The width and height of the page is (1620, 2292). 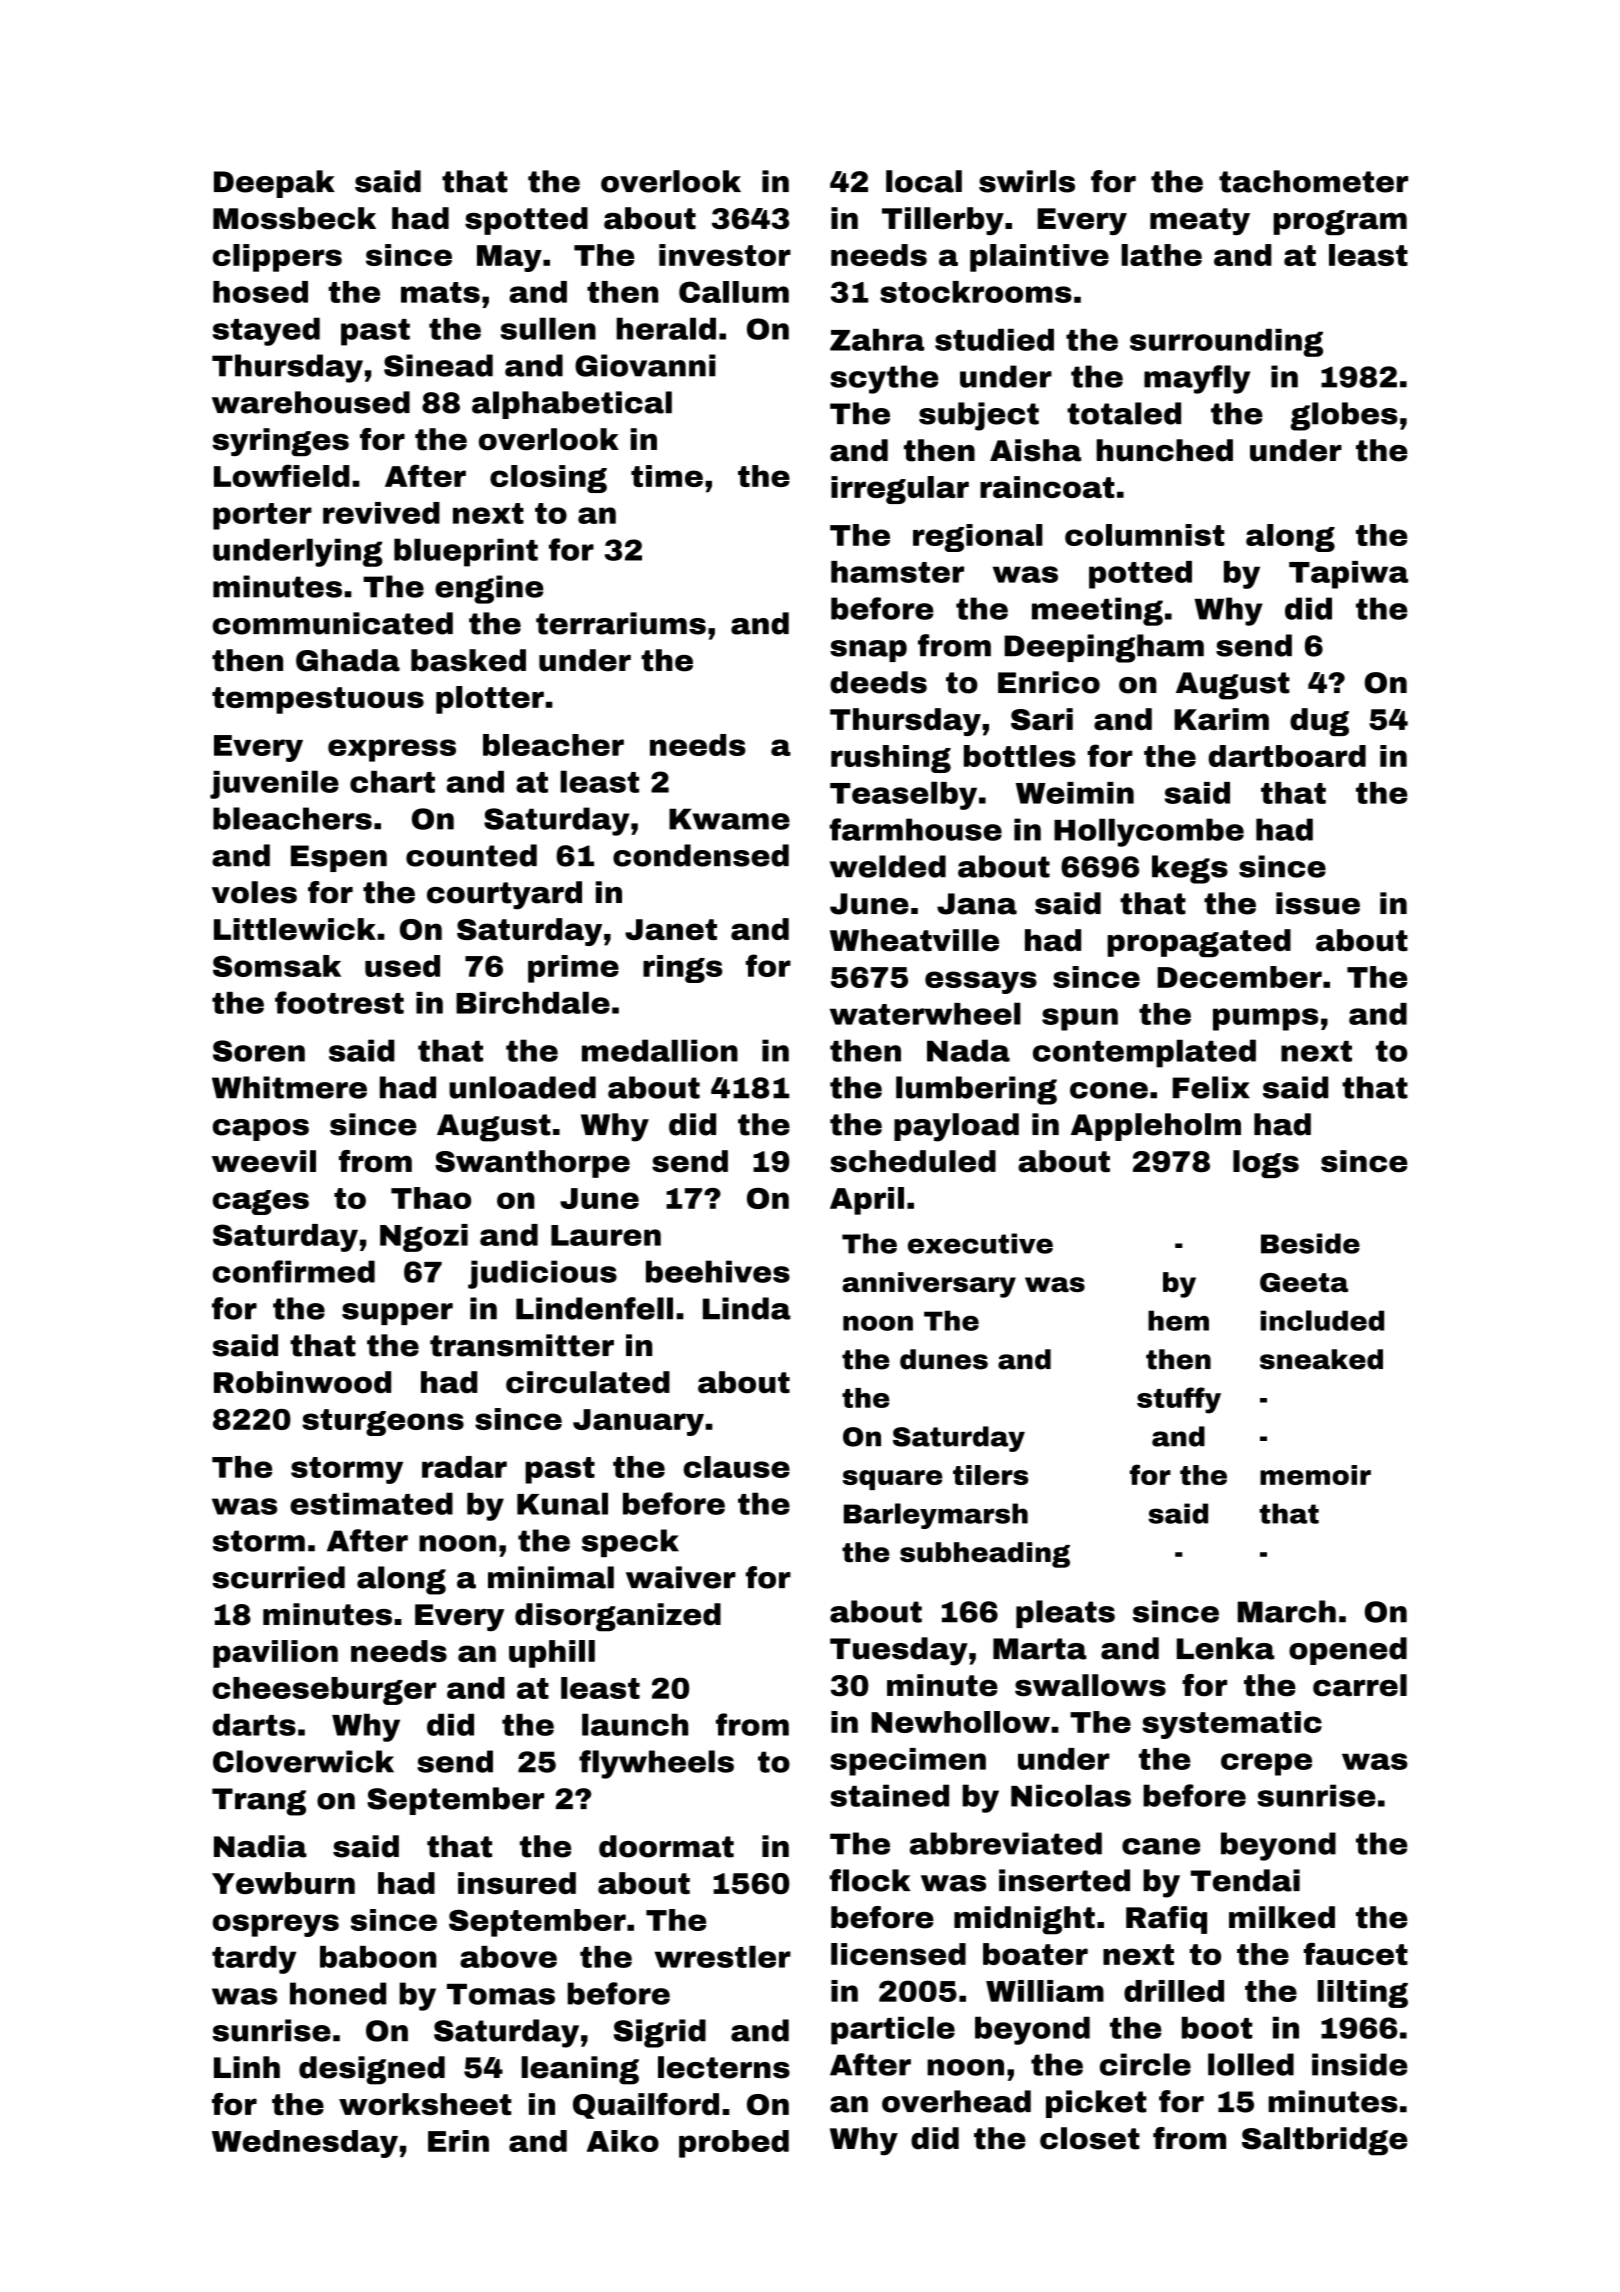 What do you see at coordinates (425, 2104) in the page?
I see `worksheet` at bounding box center [425, 2104].
